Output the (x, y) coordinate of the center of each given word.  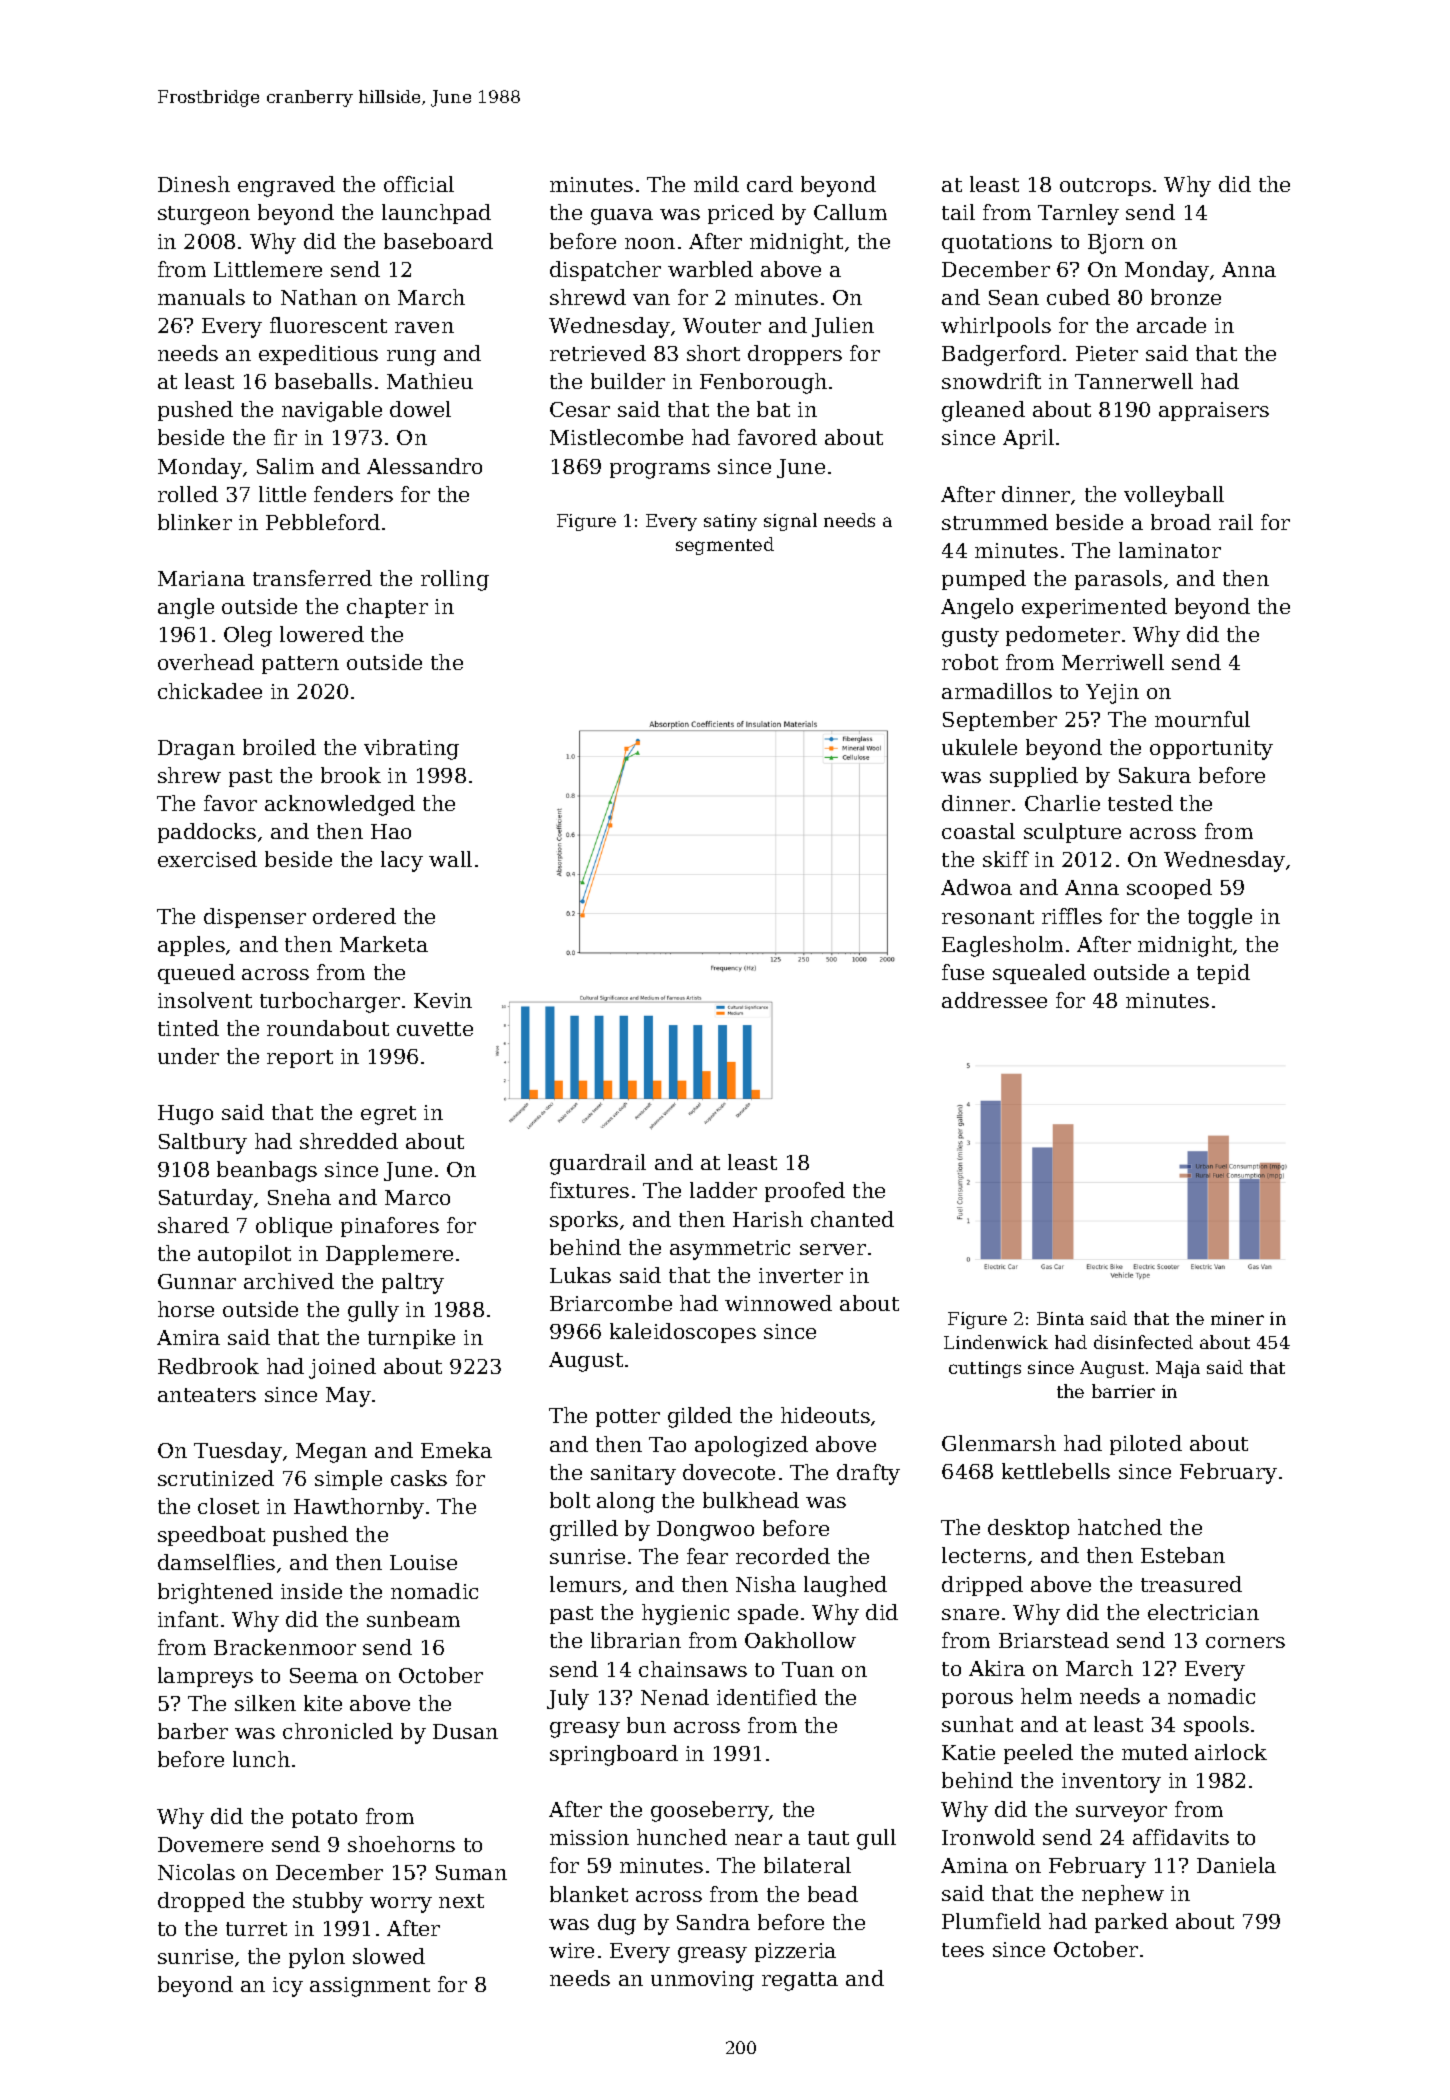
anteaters (207, 1395)
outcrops (1105, 187)
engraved (286, 186)
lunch (261, 1759)
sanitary (633, 1475)
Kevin (443, 1000)
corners (1245, 1642)
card (770, 184)
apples (191, 946)
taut (828, 1838)
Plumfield (991, 1921)
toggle (1220, 918)
